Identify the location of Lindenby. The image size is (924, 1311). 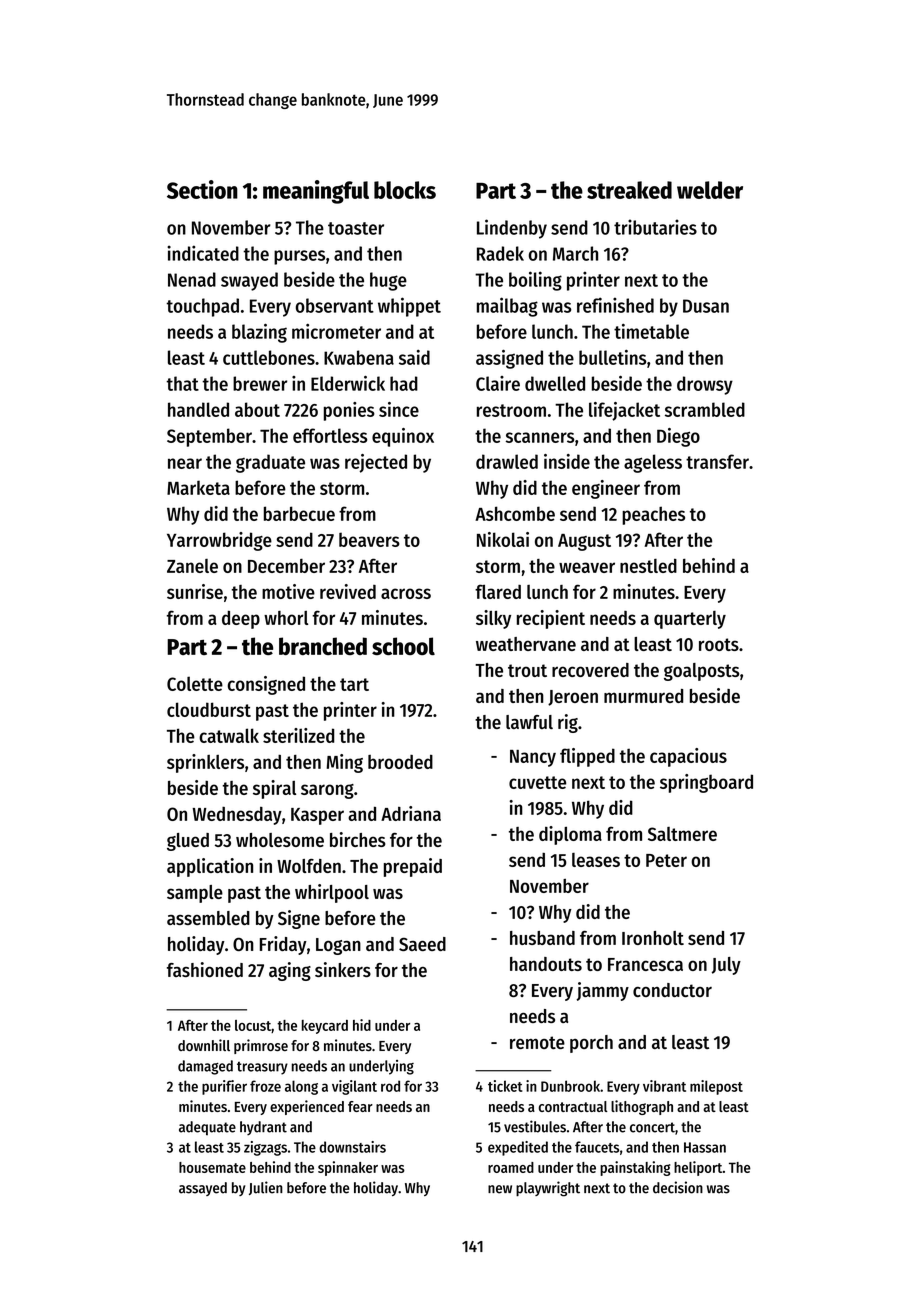
(512, 229).
